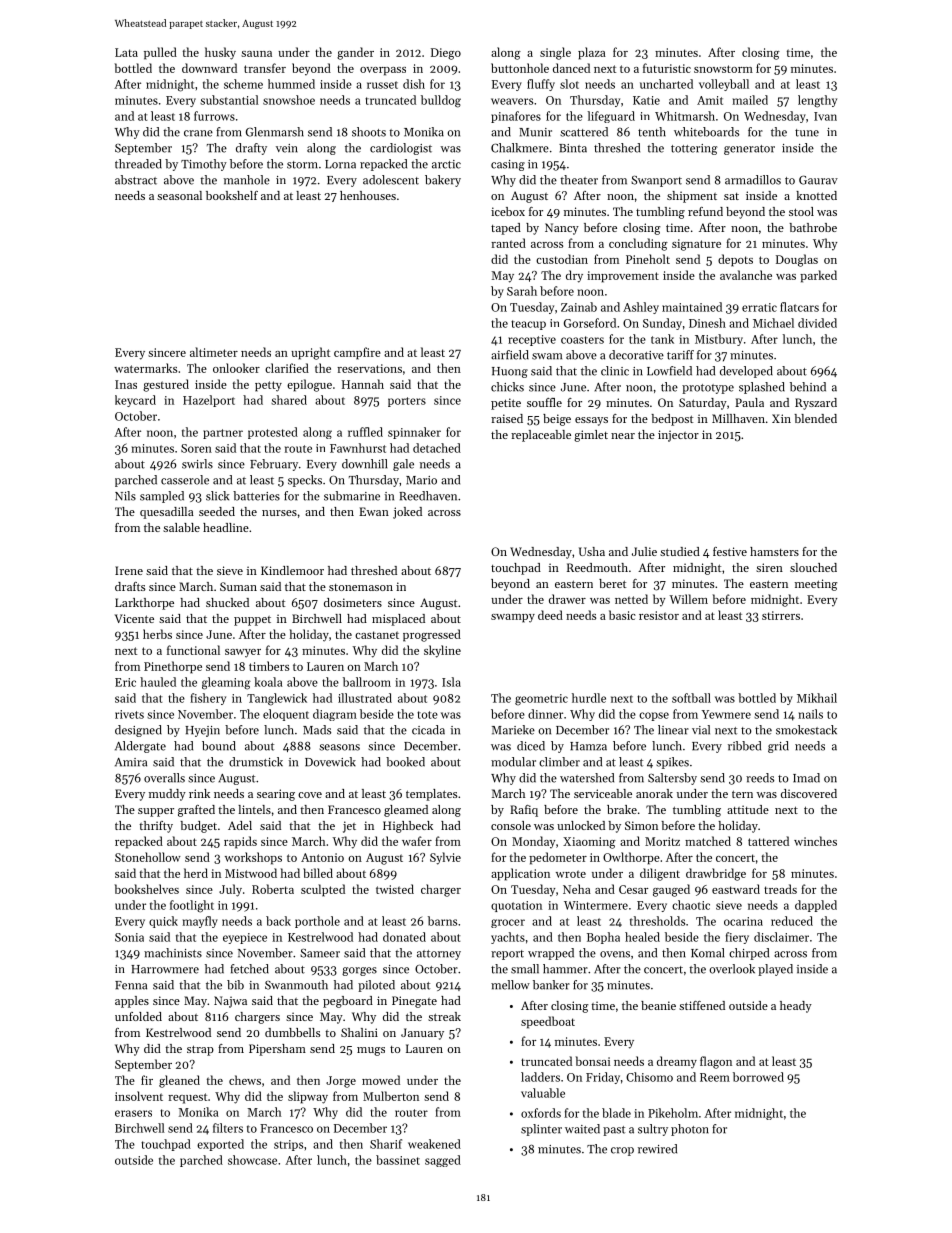  I want to click on porters, so click(407, 402).
